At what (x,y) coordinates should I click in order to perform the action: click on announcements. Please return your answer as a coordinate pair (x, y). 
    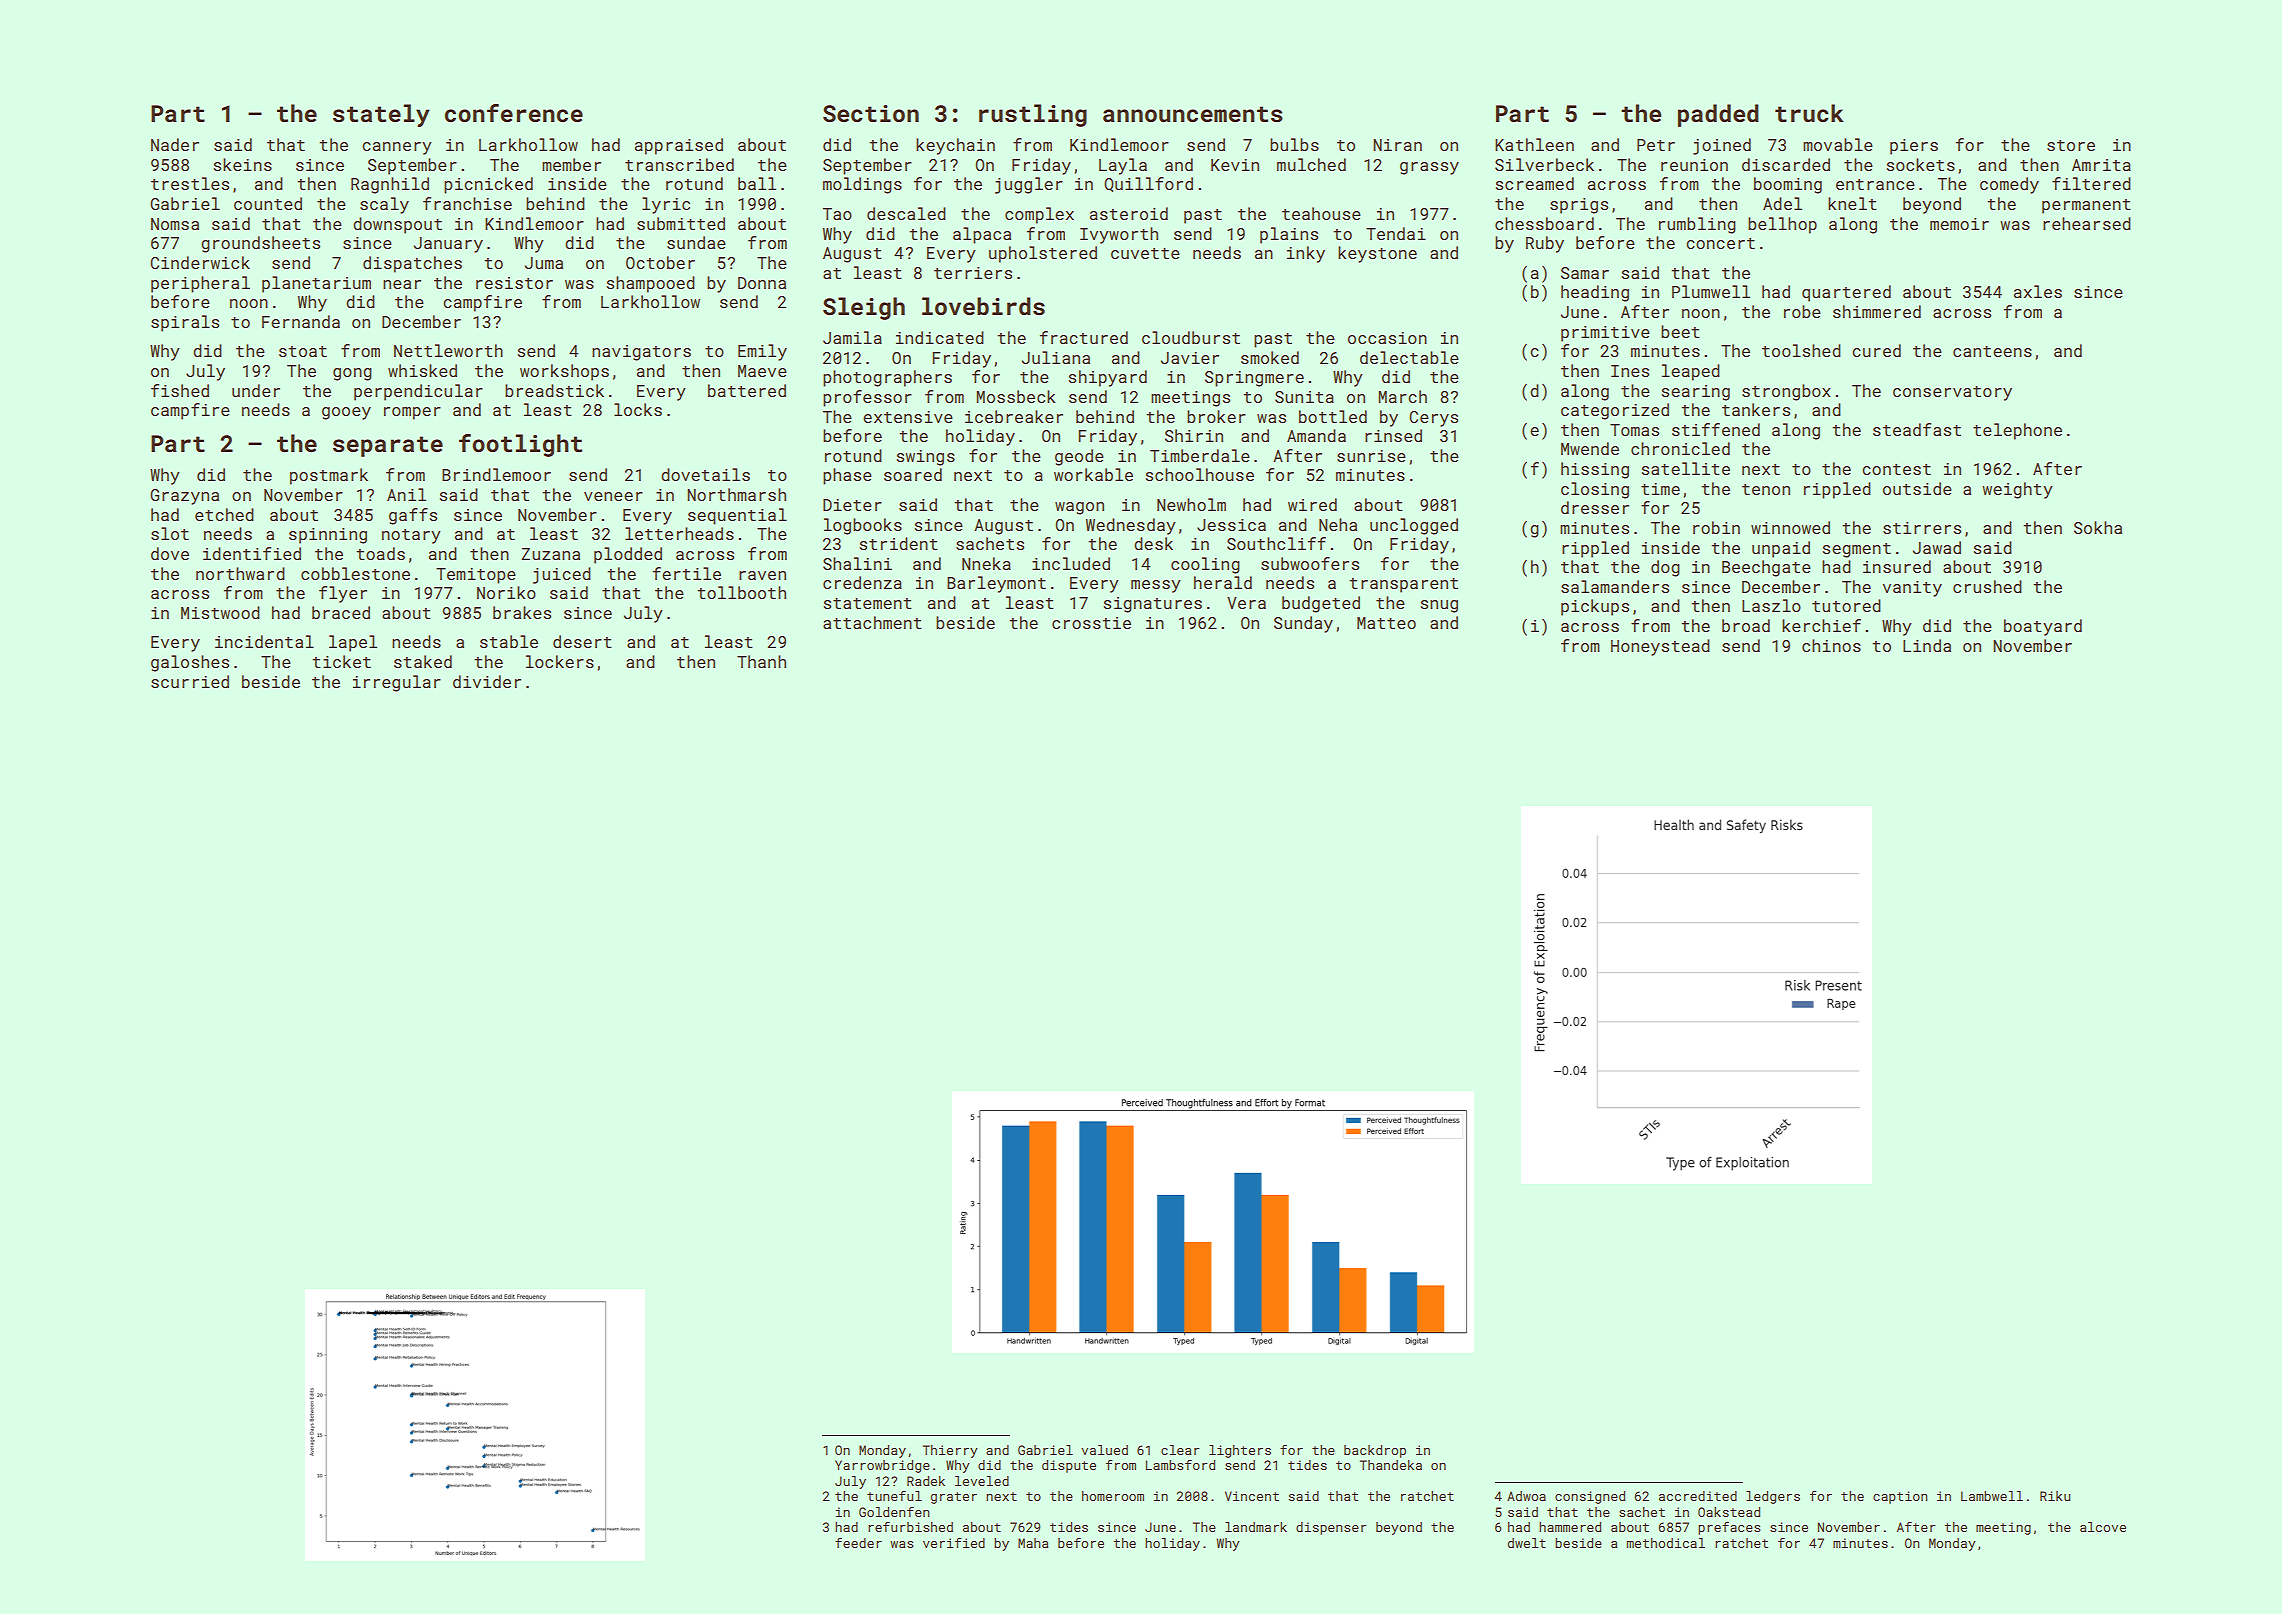
    Looking at the image, I should click on (1193, 114).
